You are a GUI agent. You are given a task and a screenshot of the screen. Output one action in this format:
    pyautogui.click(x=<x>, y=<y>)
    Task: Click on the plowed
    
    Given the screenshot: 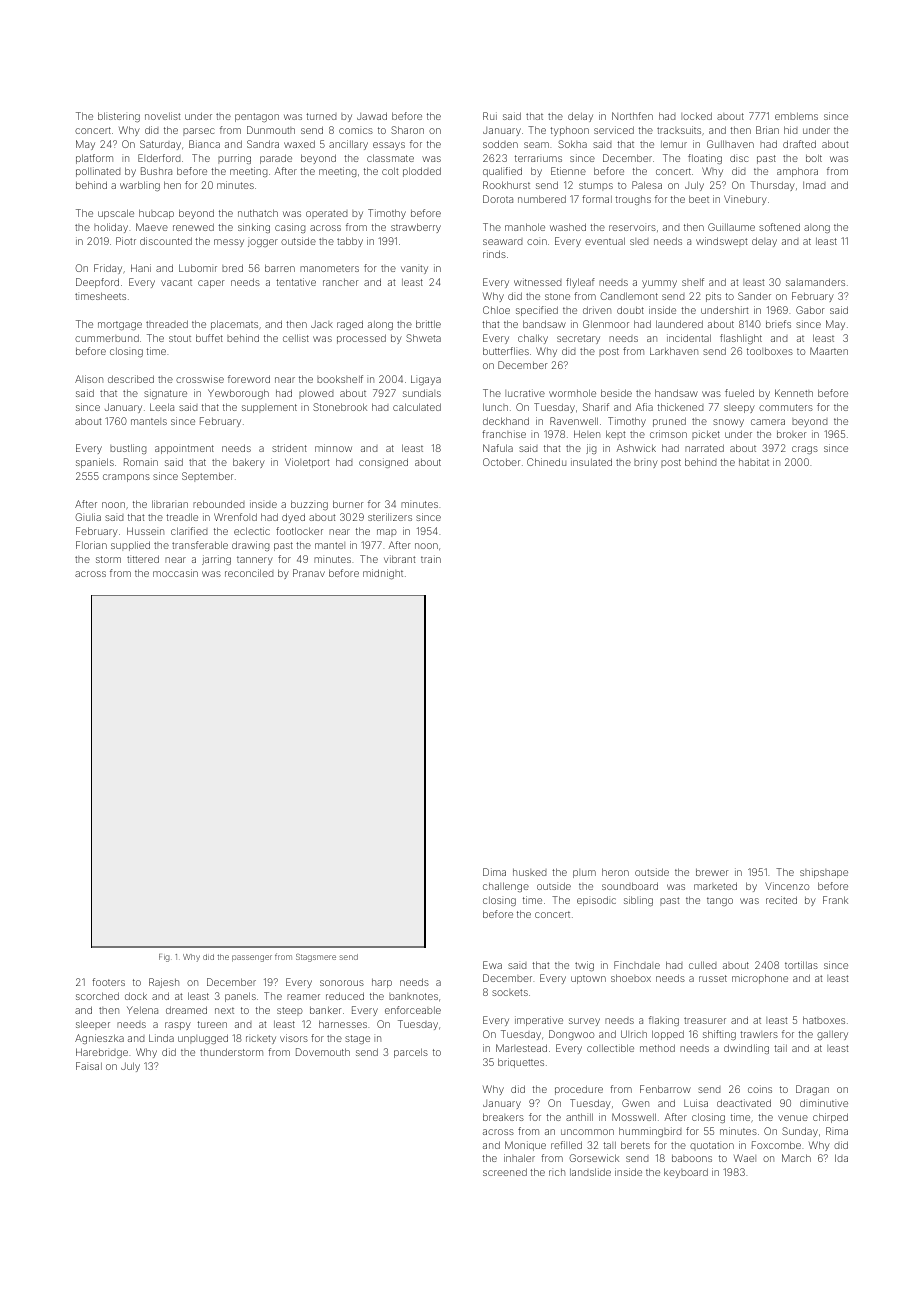 What is the action you would take?
    pyautogui.click(x=316, y=394)
